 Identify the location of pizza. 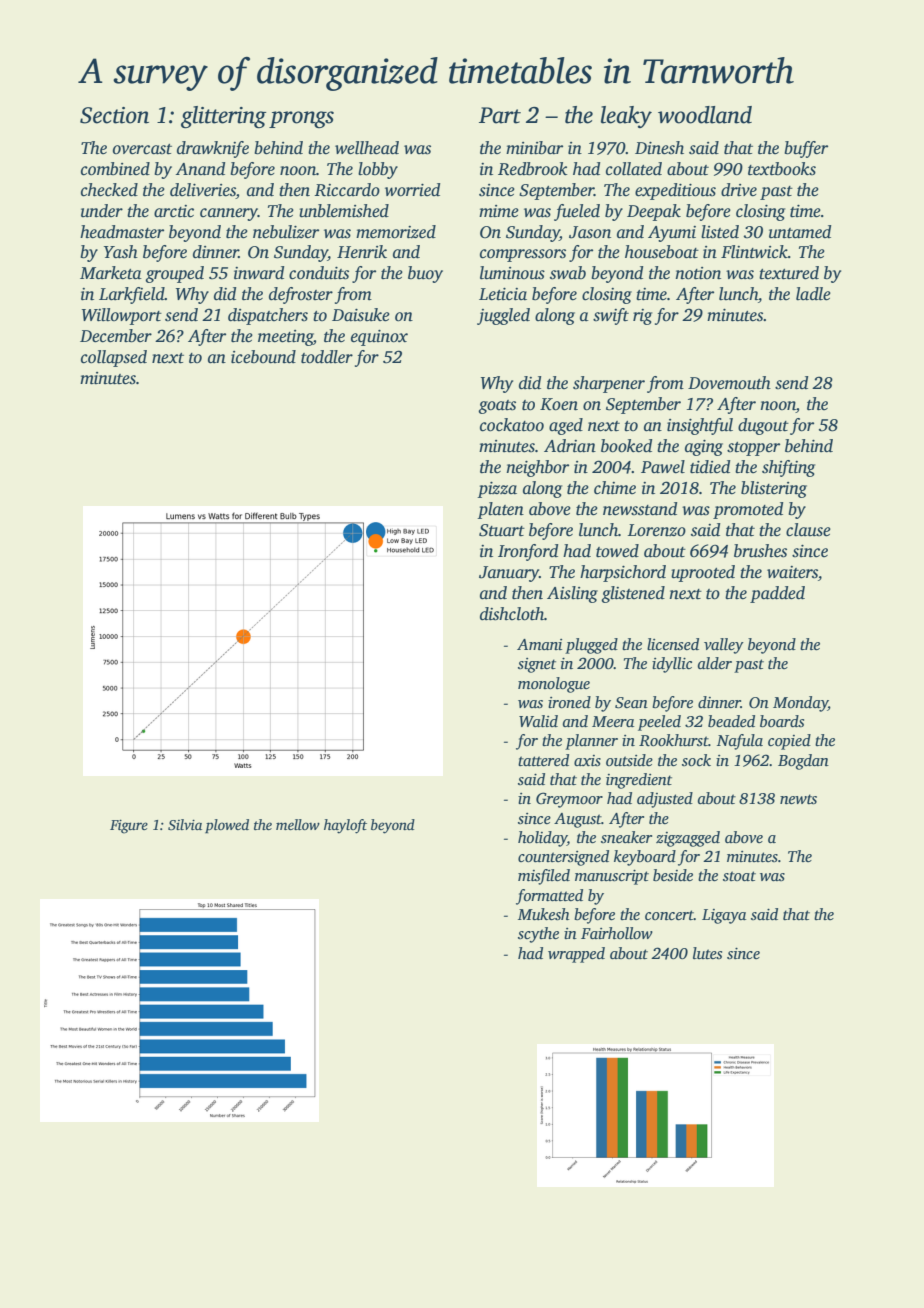
(497, 490).
